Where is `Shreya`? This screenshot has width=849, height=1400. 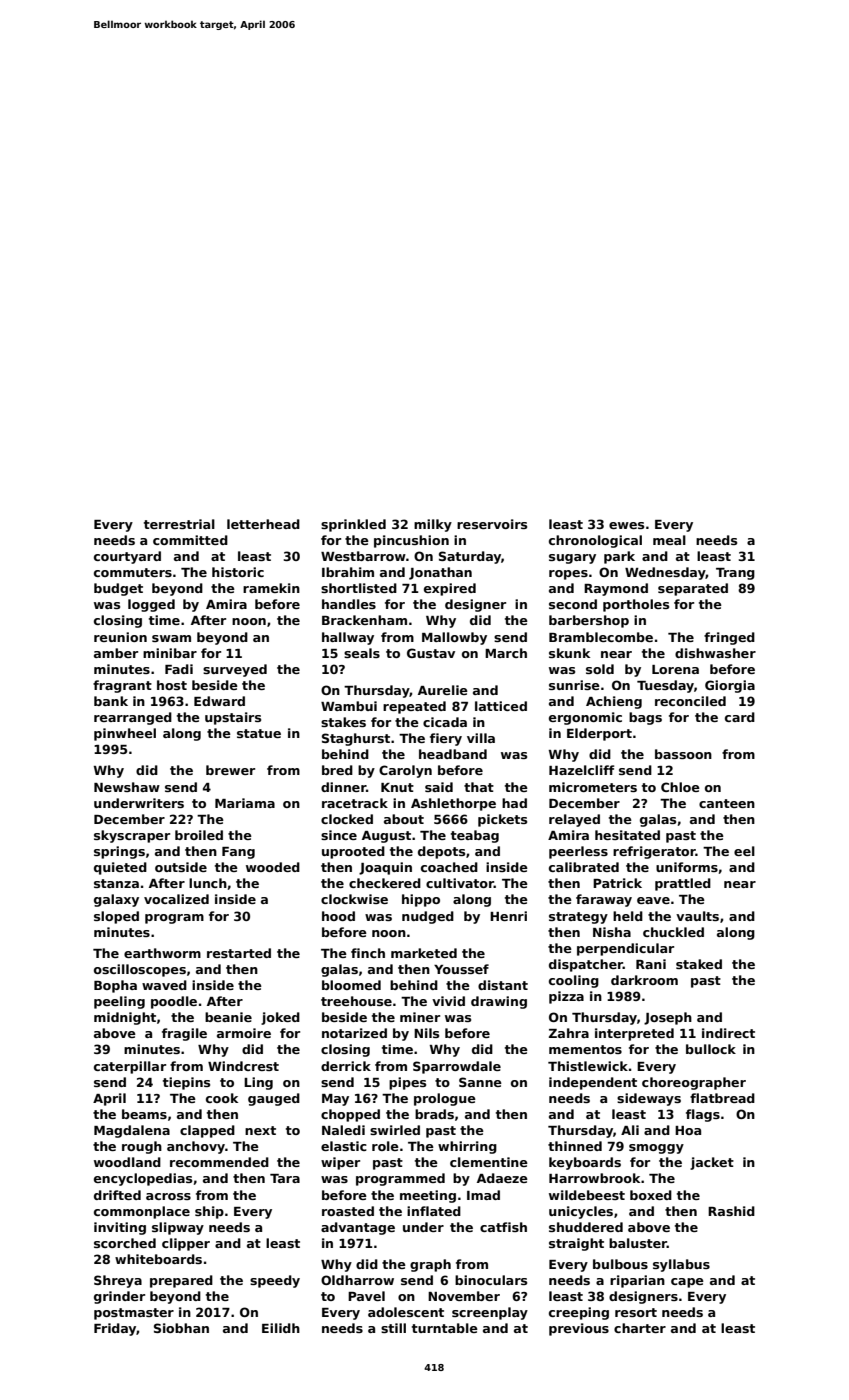
Shreya is located at coordinates (118, 1281).
